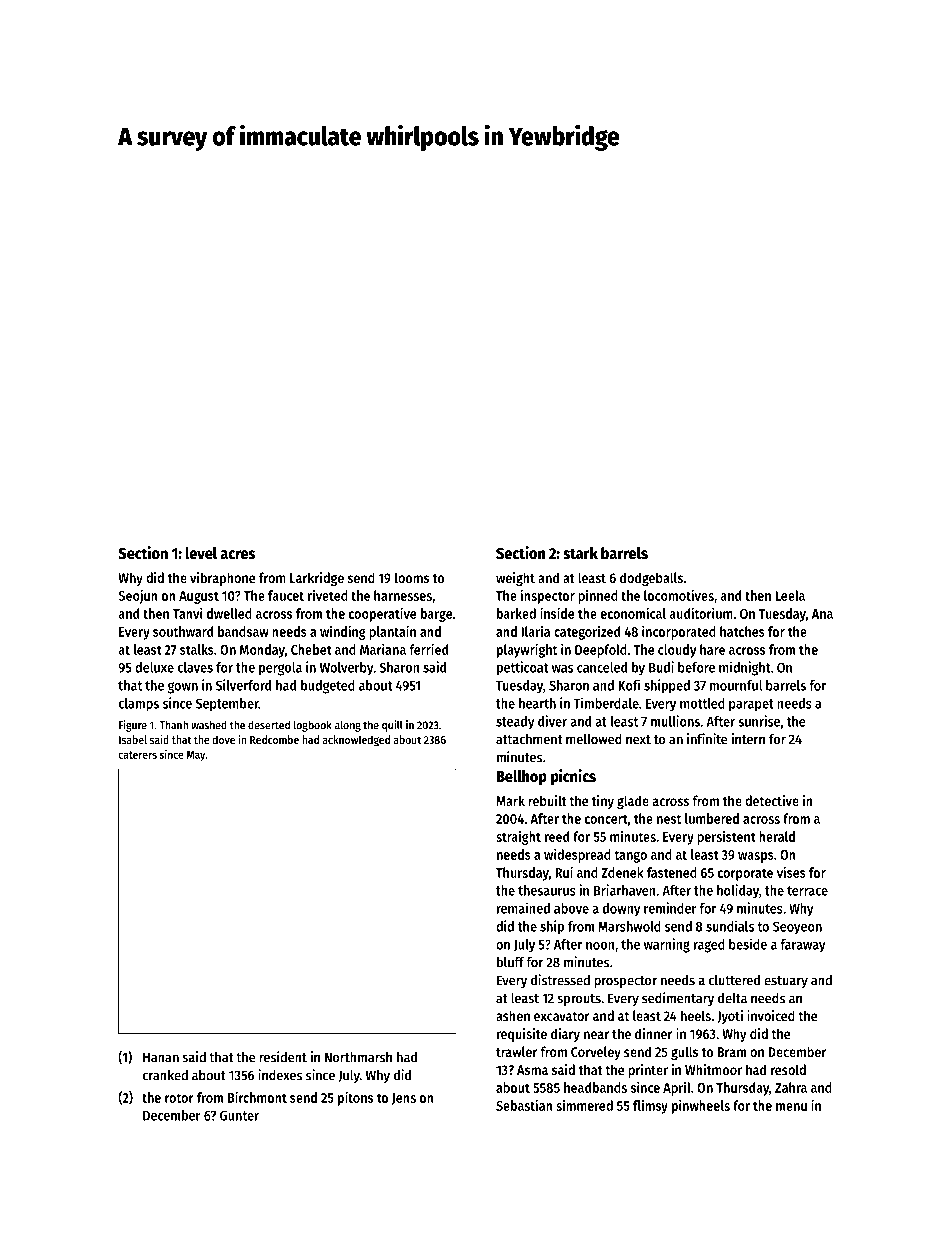 This screenshot has height=1233, width=952. I want to click on acres, so click(238, 555).
